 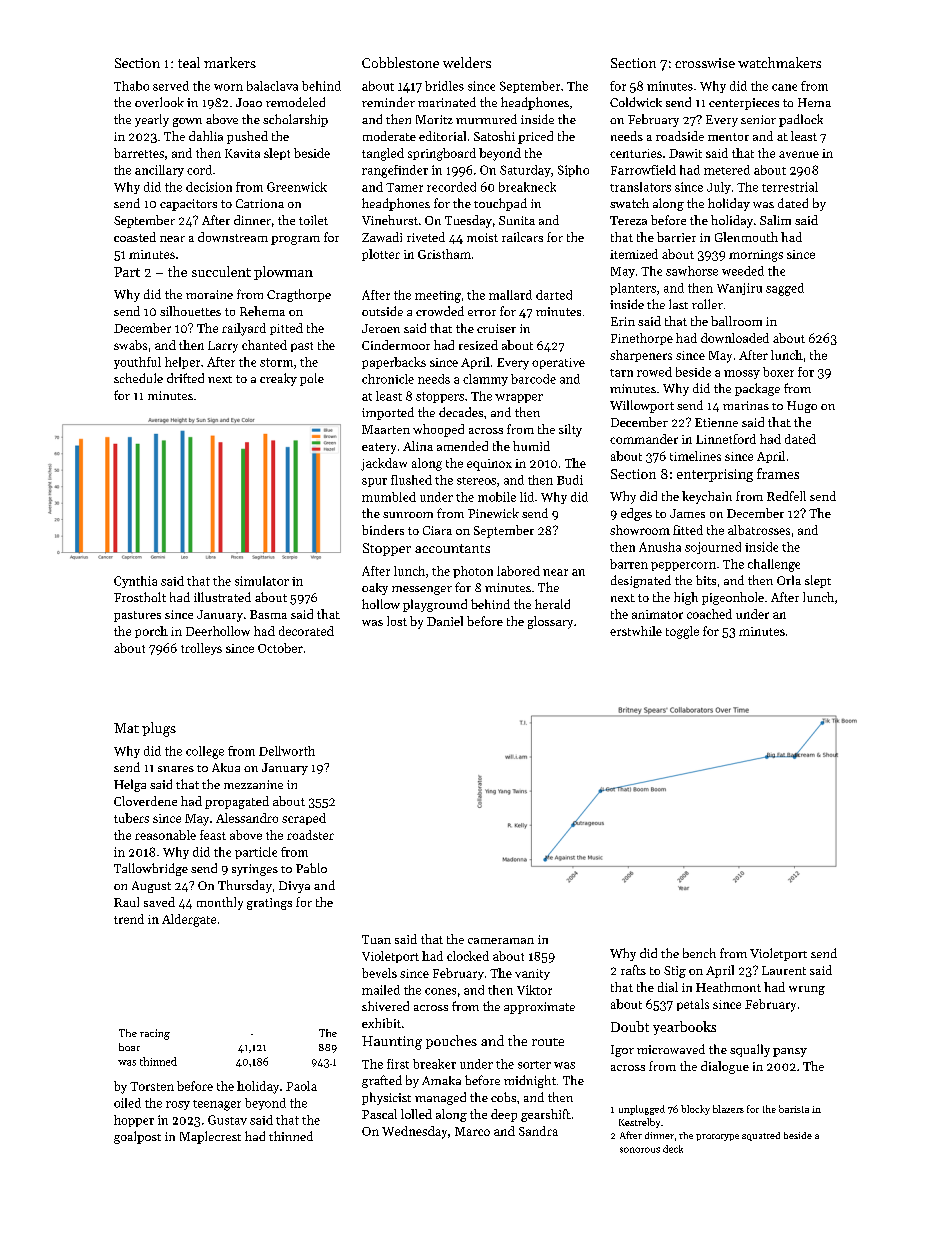 What do you see at coordinates (683, 566) in the screenshot?
I see `peppercorn` at bounding box center [683, 566].
